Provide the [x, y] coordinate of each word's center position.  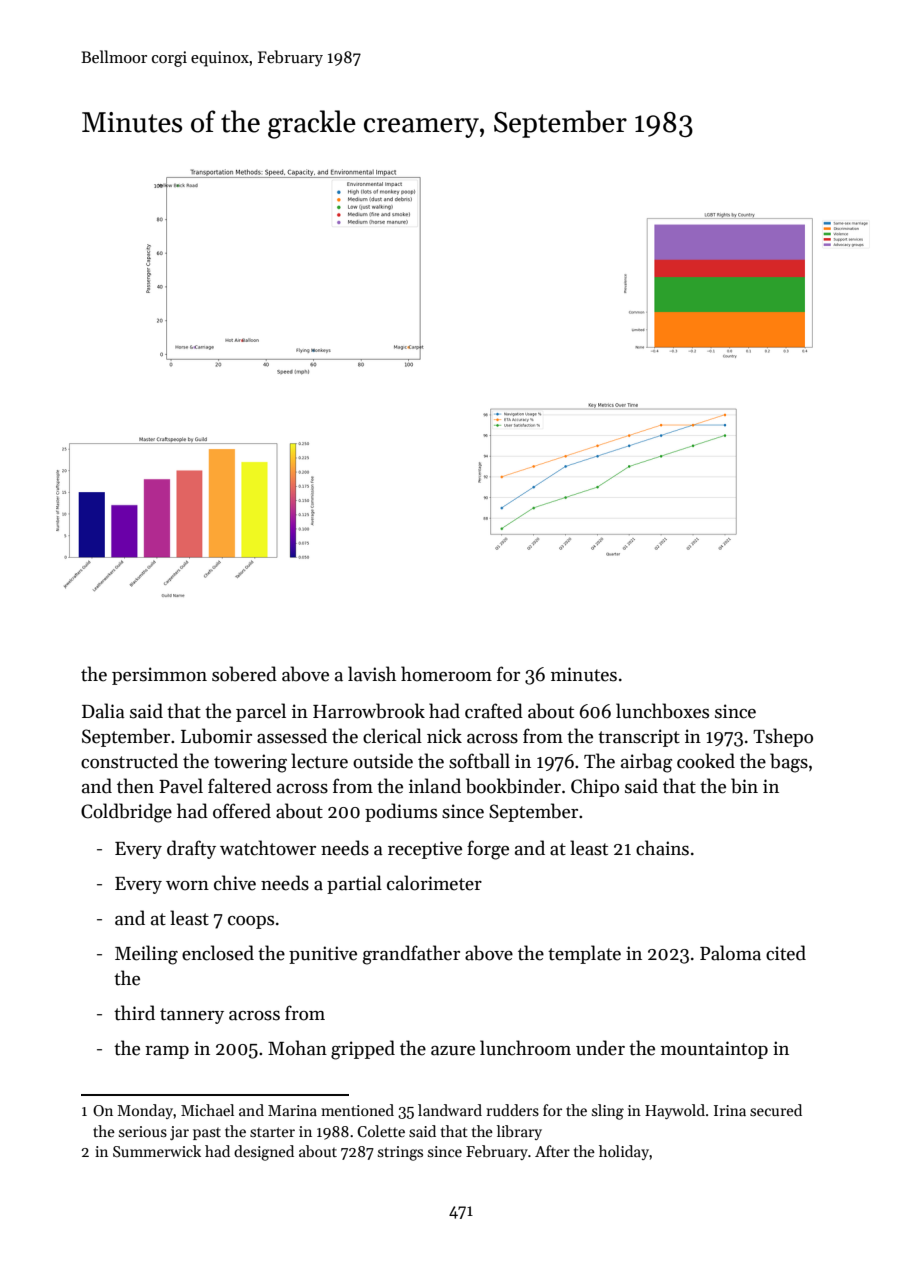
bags [789, 763]
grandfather [411, 955]
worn [187, 886]
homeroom [446, 674]
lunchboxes [662, 711]
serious [143, 1131]
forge [488, 850]
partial [354, 884]
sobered [244, 674]
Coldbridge [126, 813]
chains [662, 848]
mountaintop [714, 1050]
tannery [192, 1016]
